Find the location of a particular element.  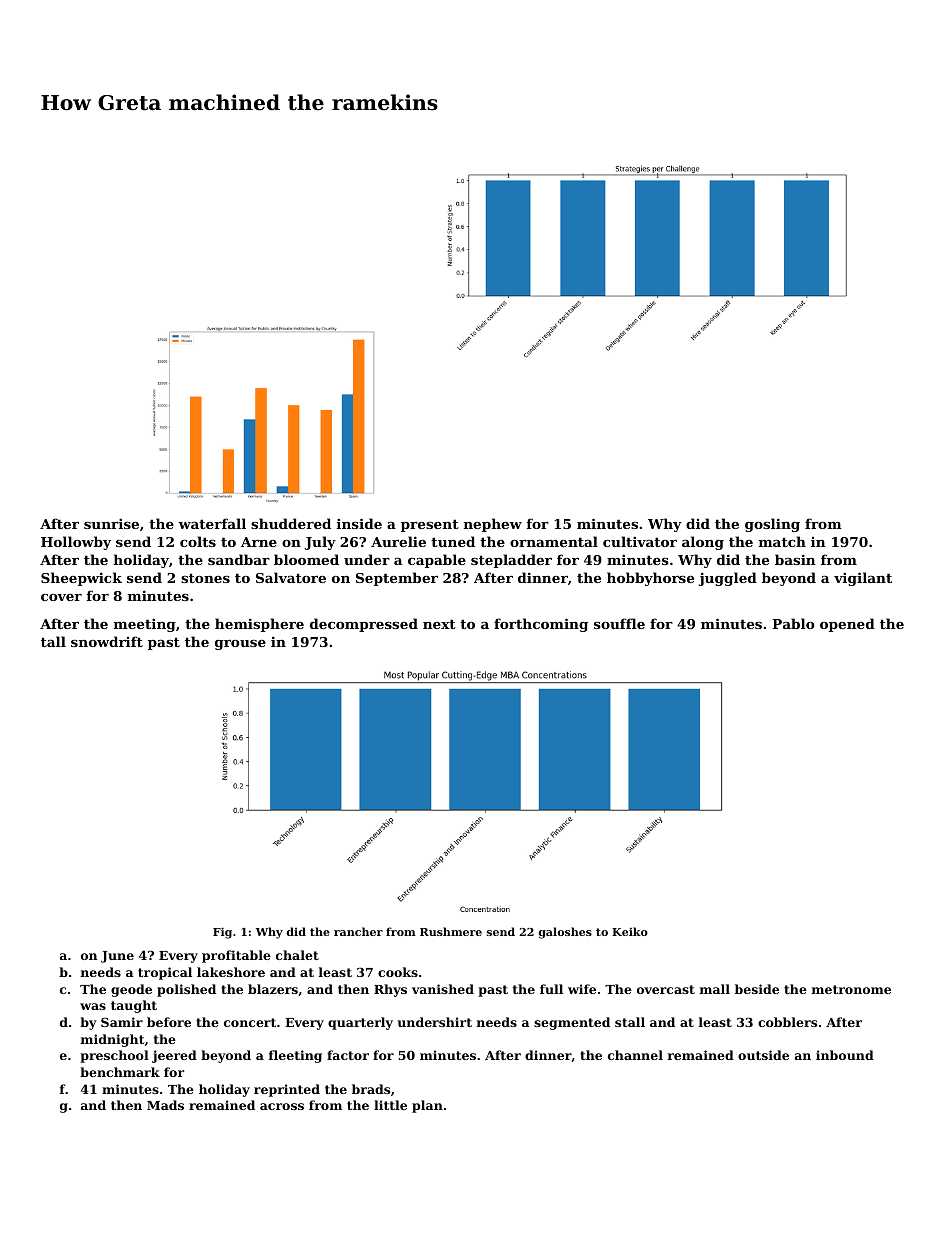

tropical is located at coordinates (165, 973).
